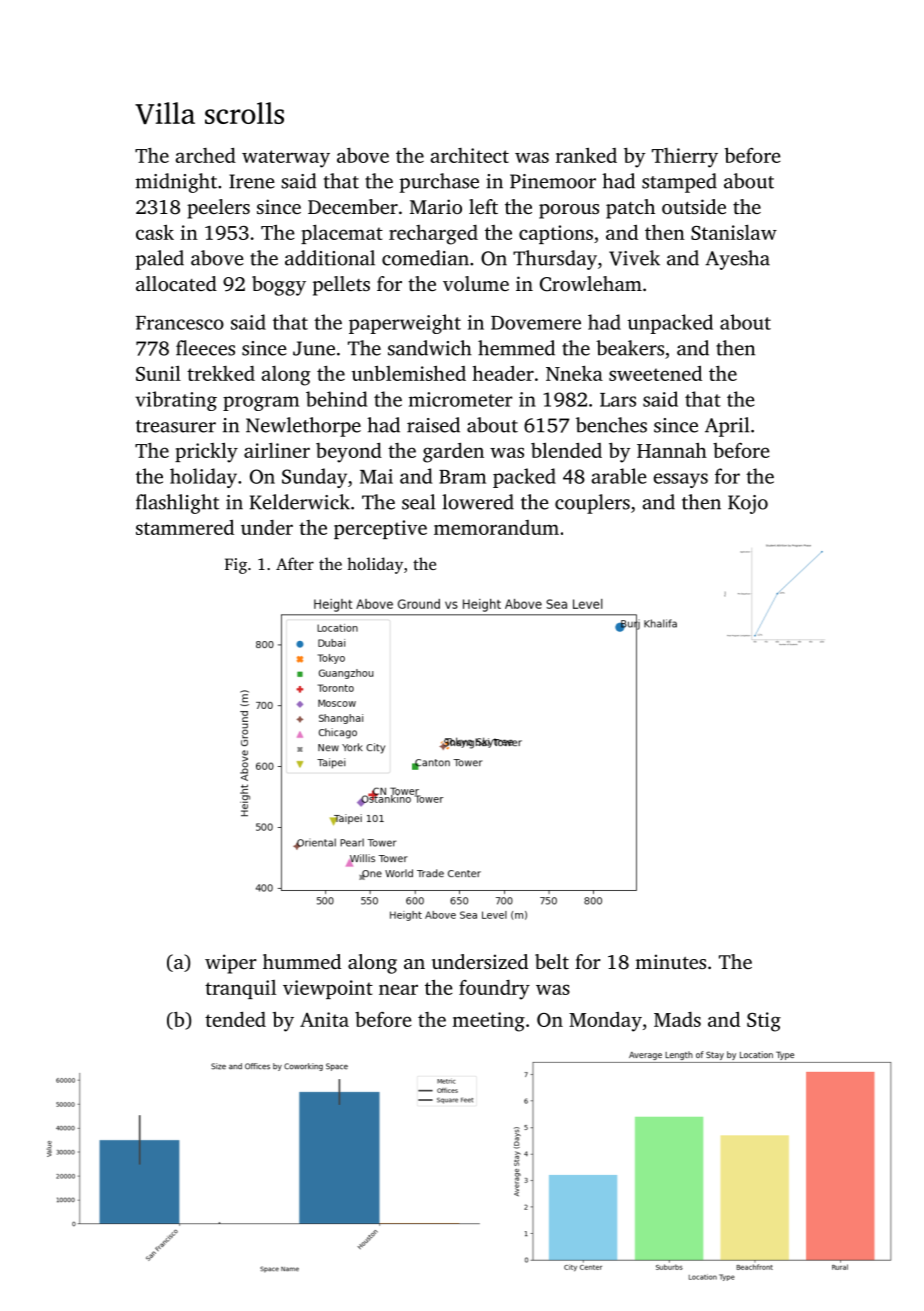  What do you see at coordinates (158, 373) in the image?
I see `Sunil` at bounding box center [158, 373].
